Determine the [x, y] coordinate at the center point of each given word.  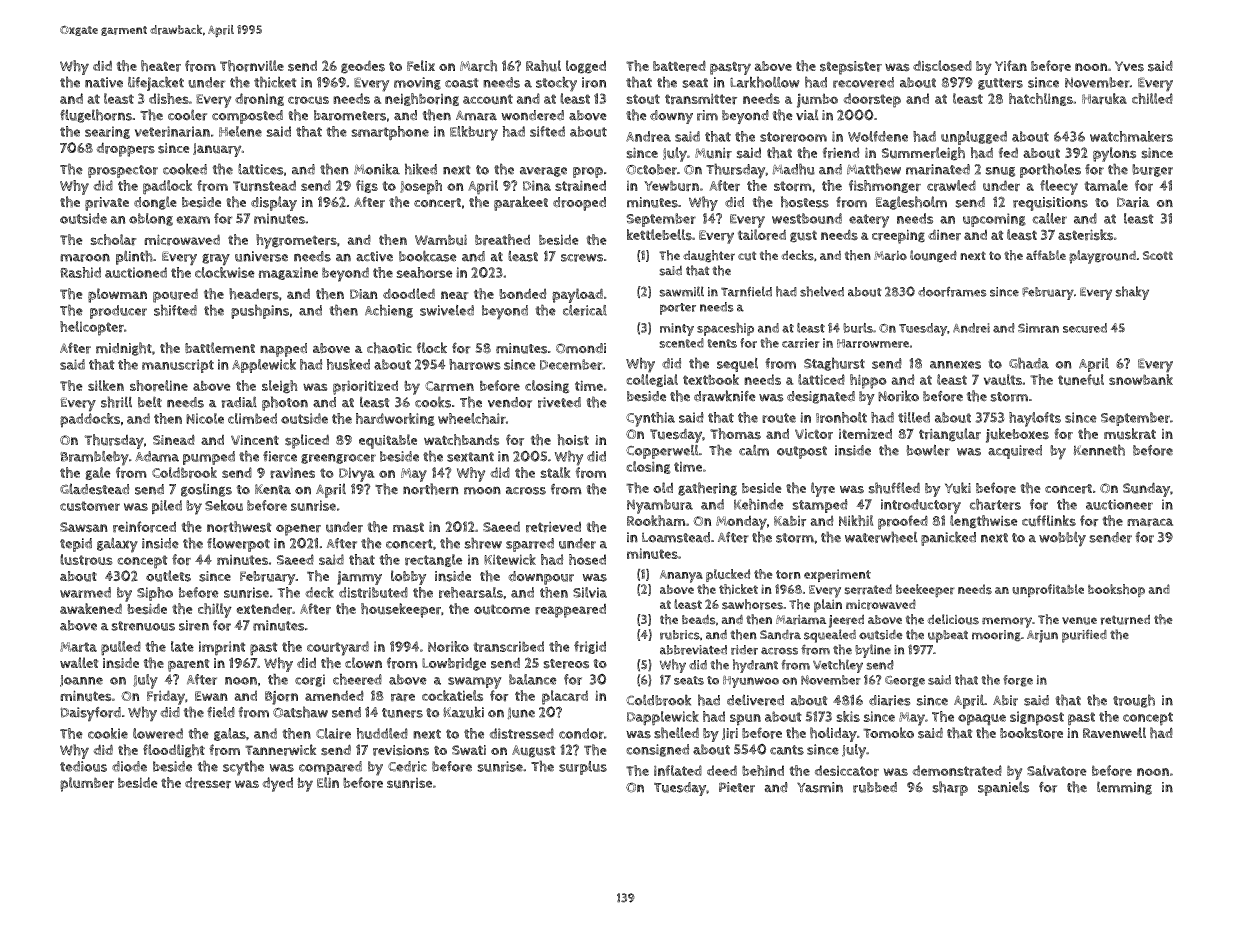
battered [679, 66]
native [104, 82]
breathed [502, 240]
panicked [948, 538]
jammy [359, 578]
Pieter [737, 787]
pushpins [260, 311]
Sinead [174, 439]
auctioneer [1119, 504]
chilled [1152, 98]
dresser [208, 783]
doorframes [952, 292]
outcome [502, 609]
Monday [741, 523]
